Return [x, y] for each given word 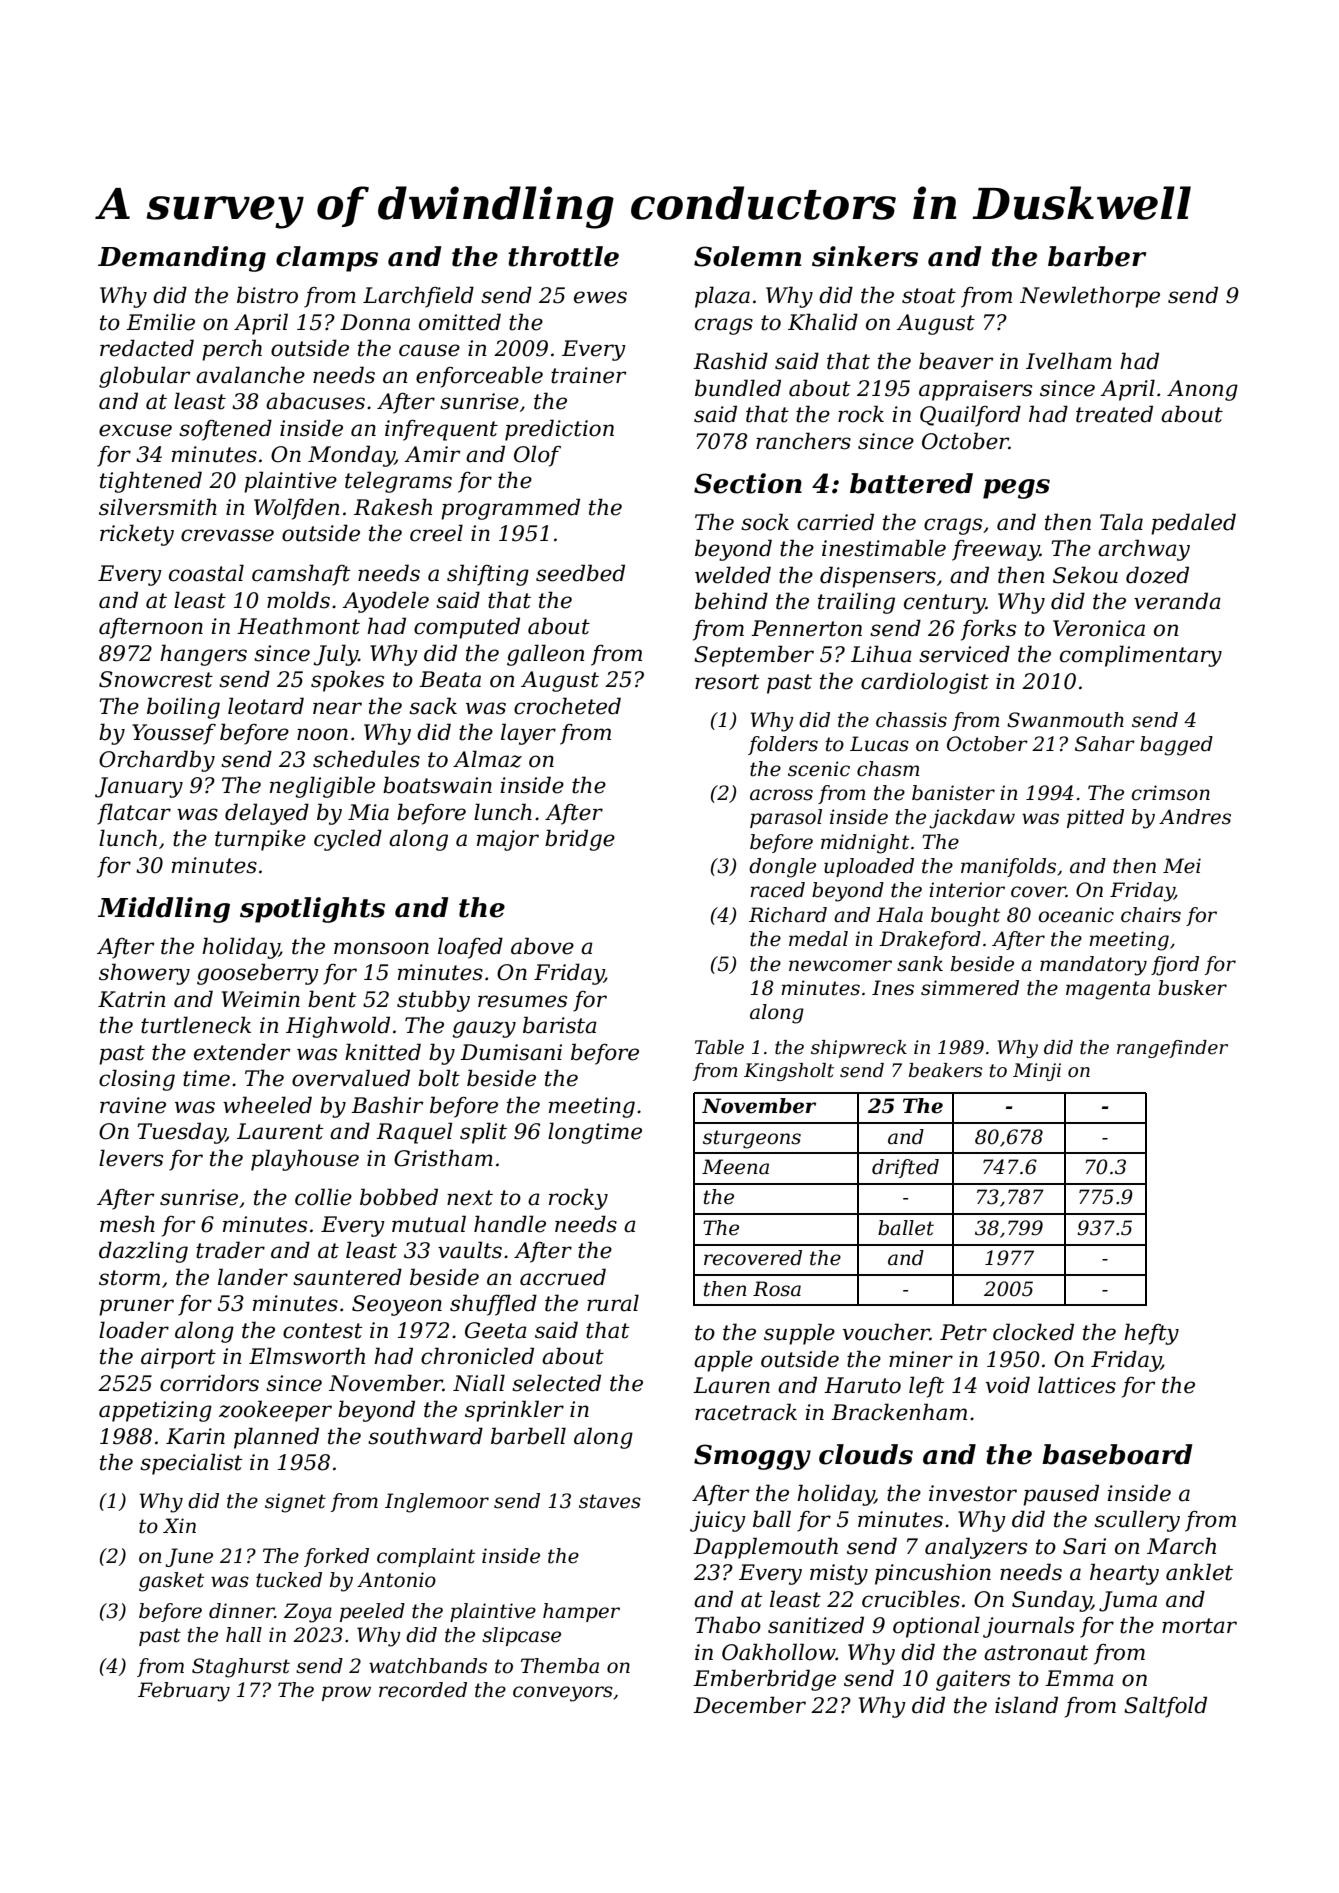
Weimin [261, 999]
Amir [432, 454]
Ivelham [1069, 361]
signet [295, 1503]
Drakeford [930, 940]
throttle [563, 256]
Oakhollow [778, 1652]
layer [528, 734]
